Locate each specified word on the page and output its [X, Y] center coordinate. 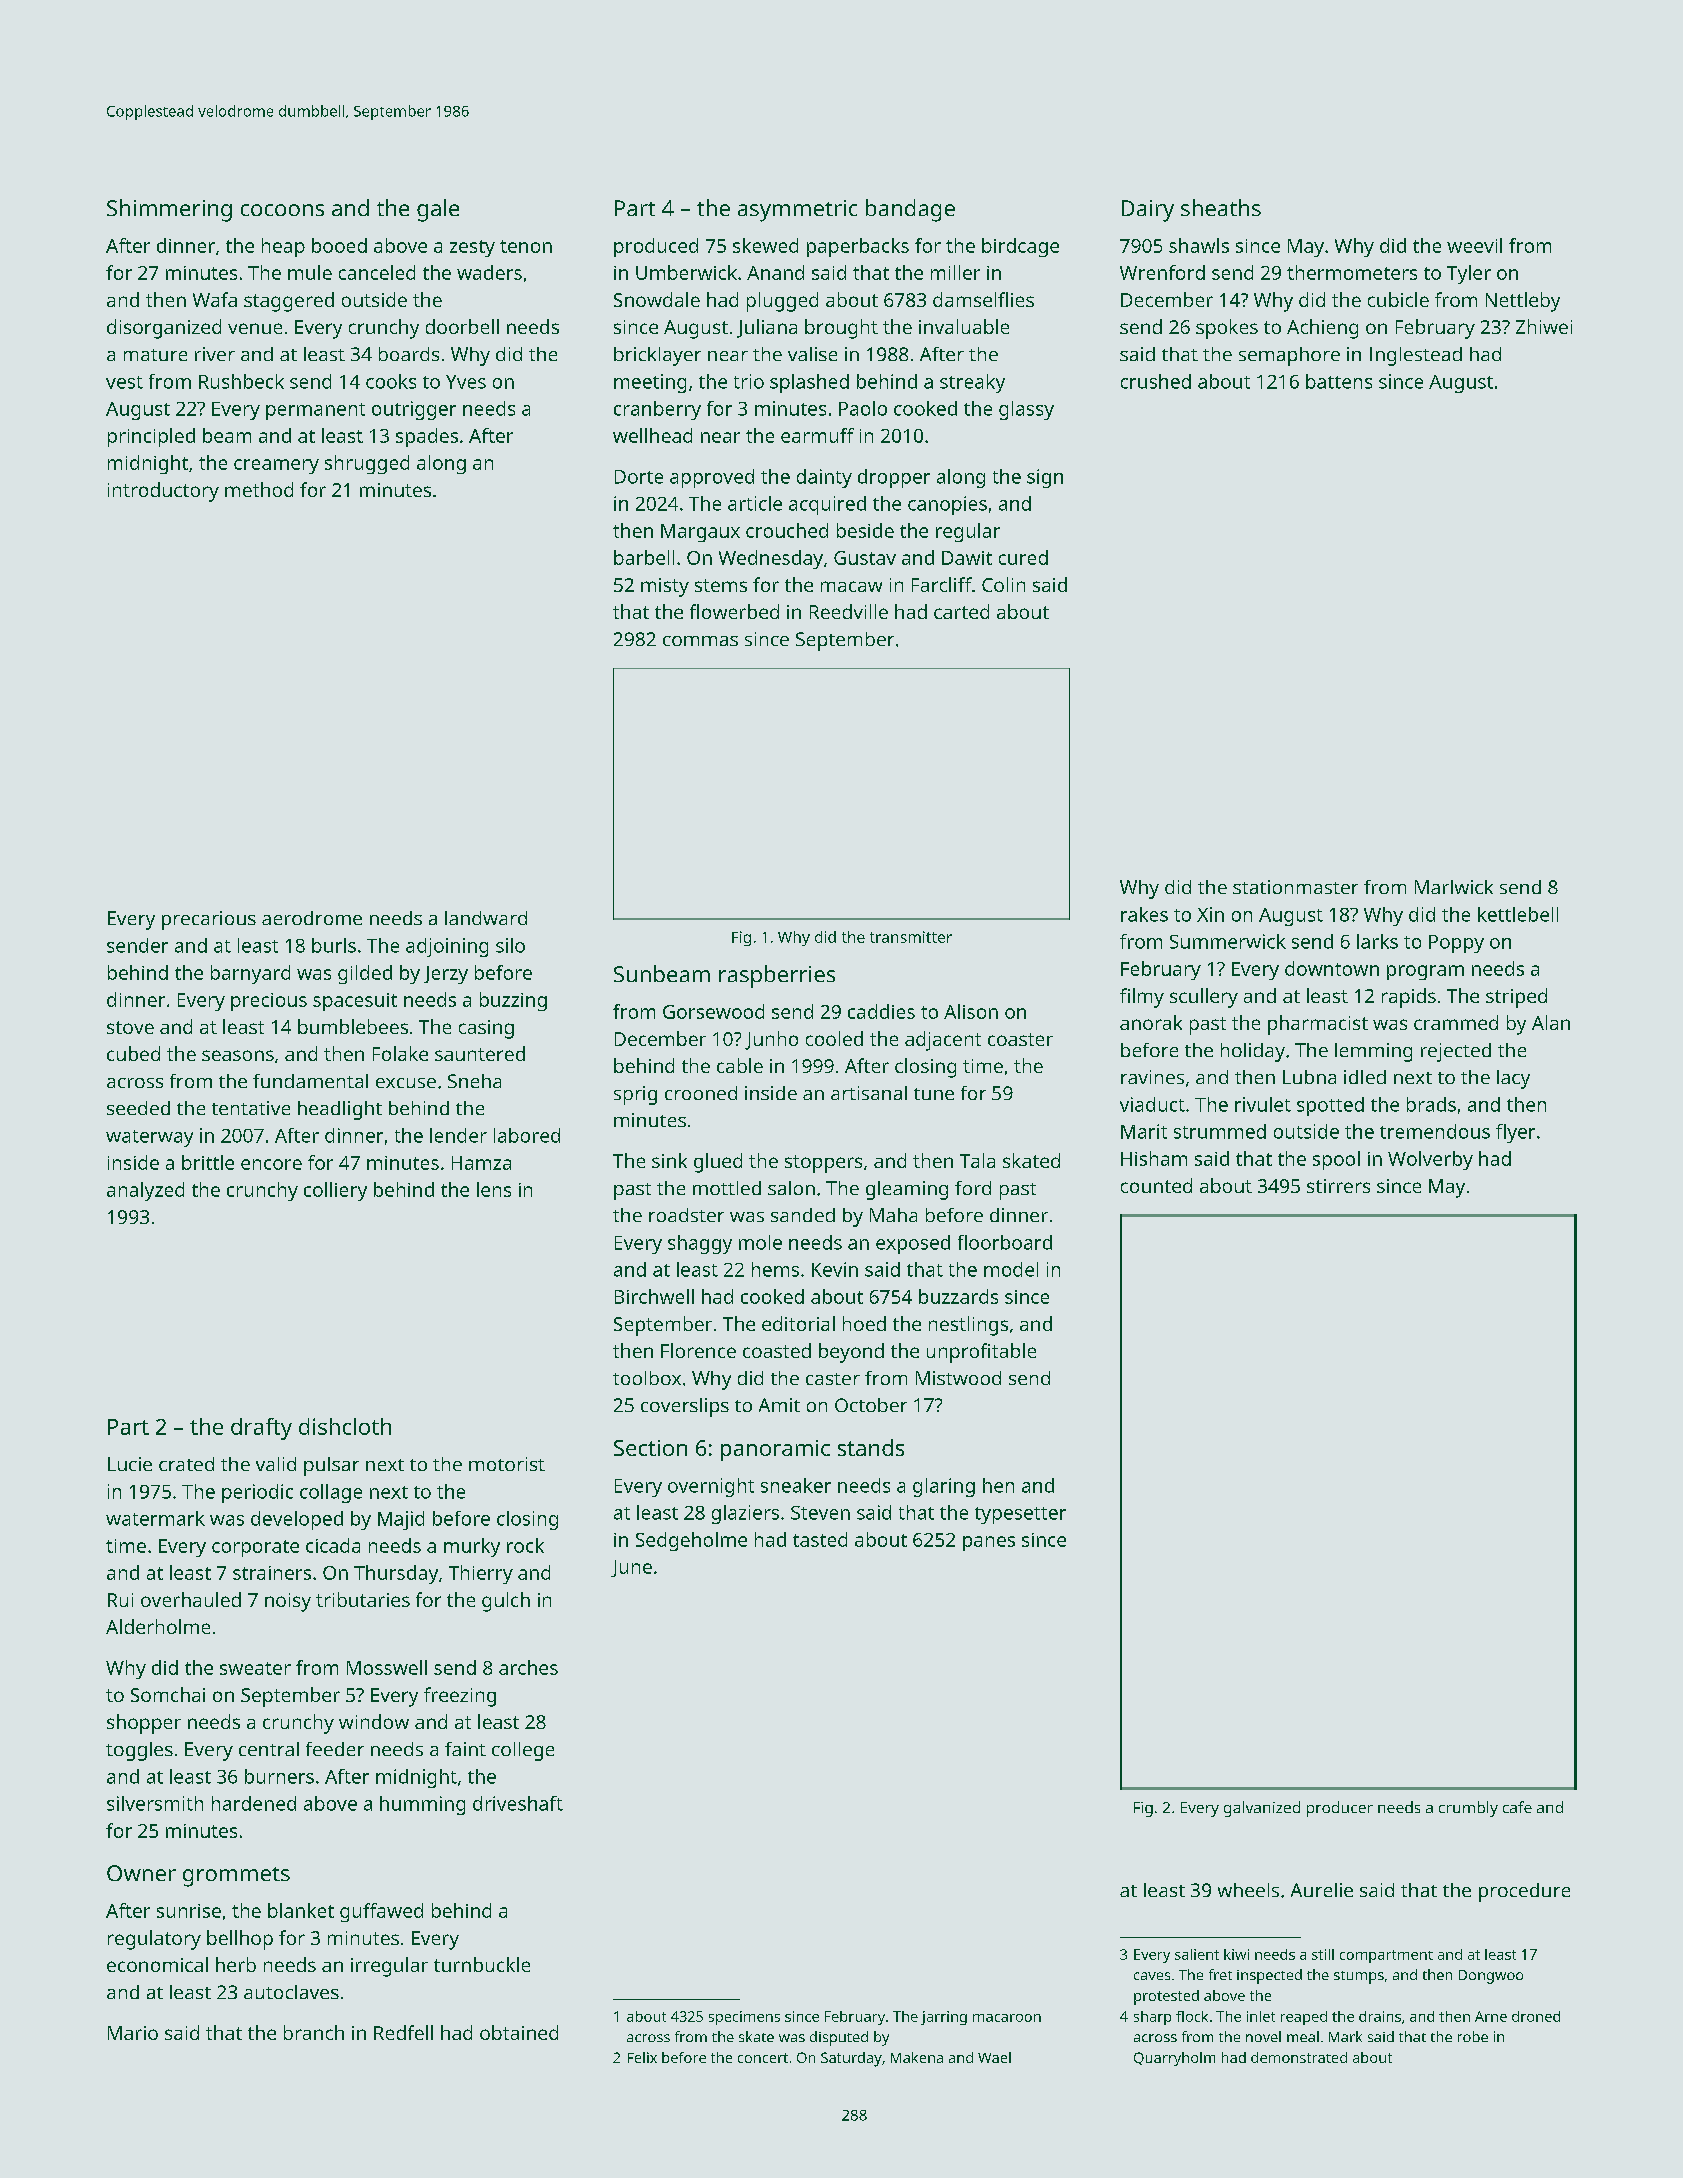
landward [486, 918]
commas [700, 641]
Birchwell [654, 1296]
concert [763, 2058]
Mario [133, 2033]
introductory [163, 492]
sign [1045, 478]
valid [276, 1464]
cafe [1517, 1807]
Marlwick [1454, 887]
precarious [209, 920]
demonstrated [1299, 2057]
